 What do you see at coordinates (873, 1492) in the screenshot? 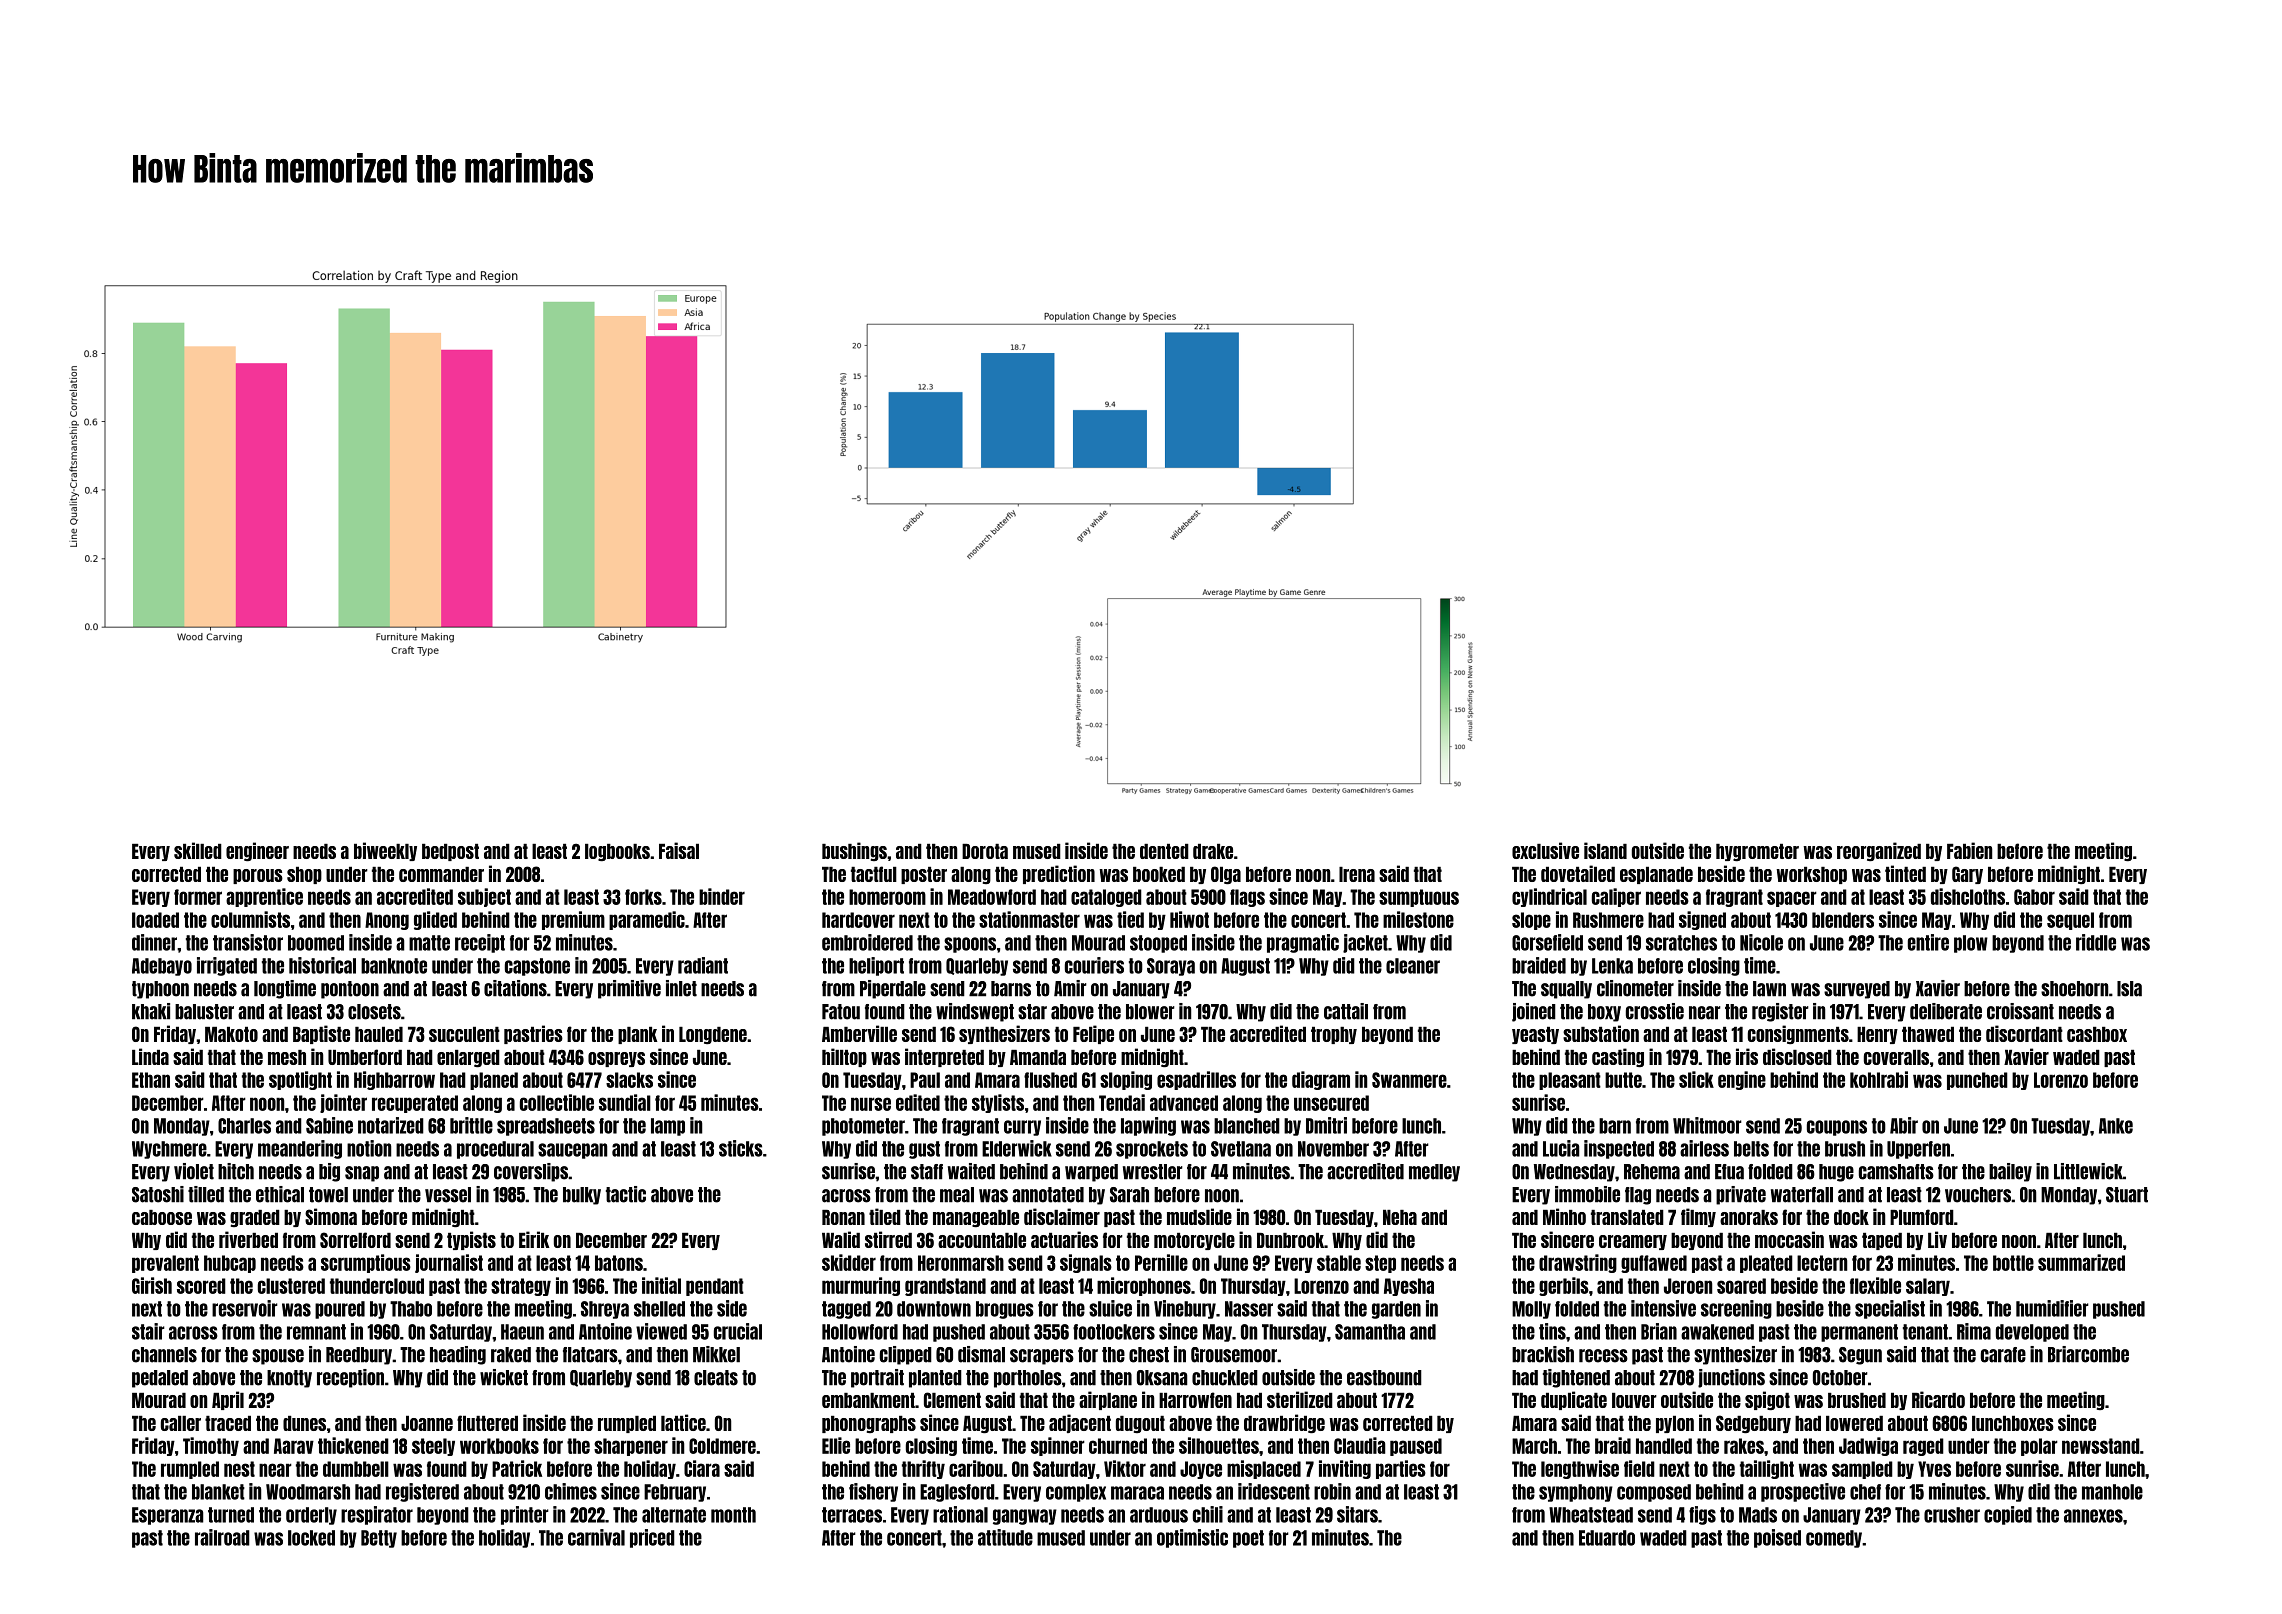
I see `fishery` at bounding box center [873, 1492].
